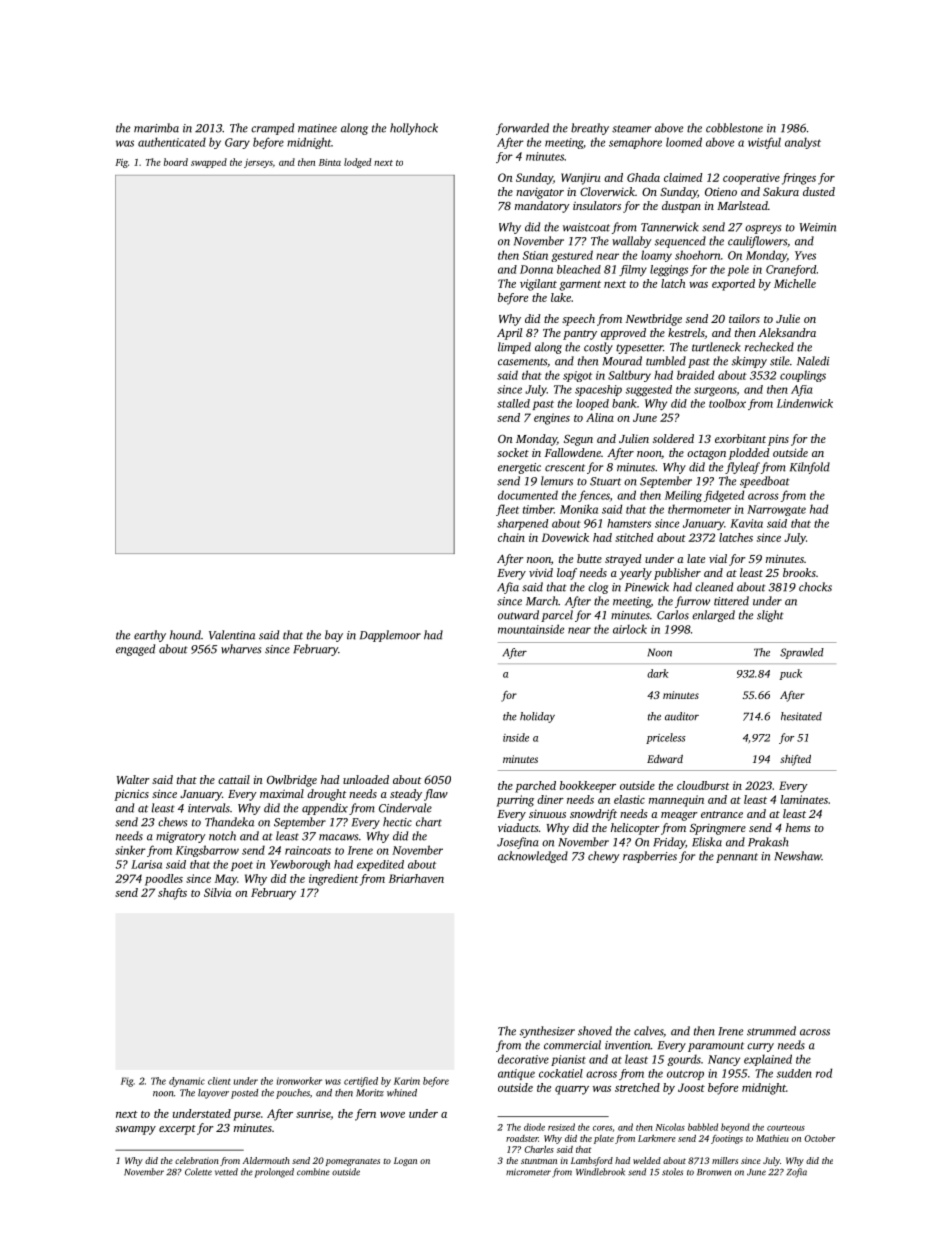 The image size is (952, 1233). What do you see at coordinates (187, 1082) in the screenshot?
I see `dynamic` at bounding box center [187, 1082].
